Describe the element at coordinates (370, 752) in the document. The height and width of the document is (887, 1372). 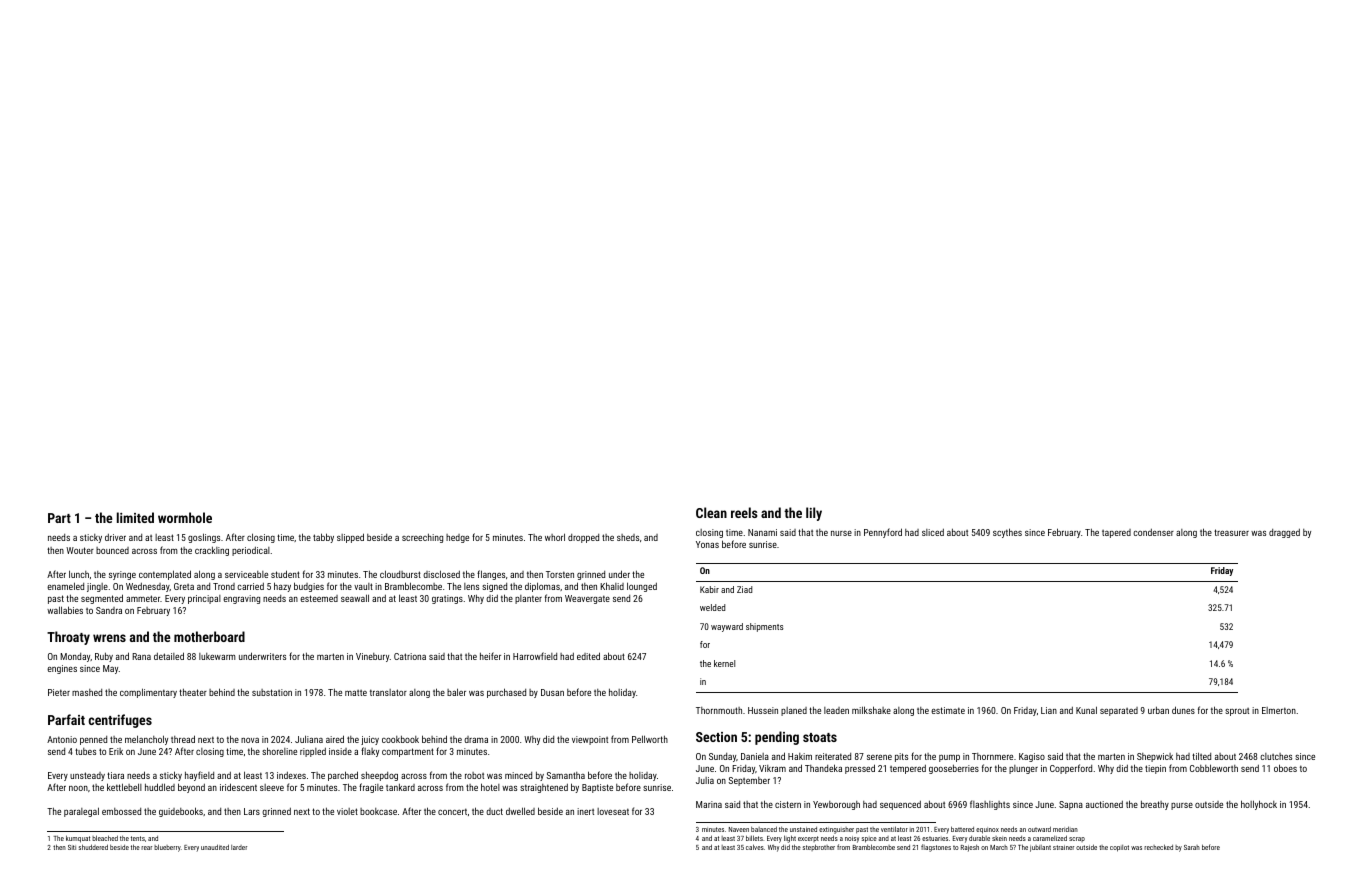
I see `flaky` at that location.
